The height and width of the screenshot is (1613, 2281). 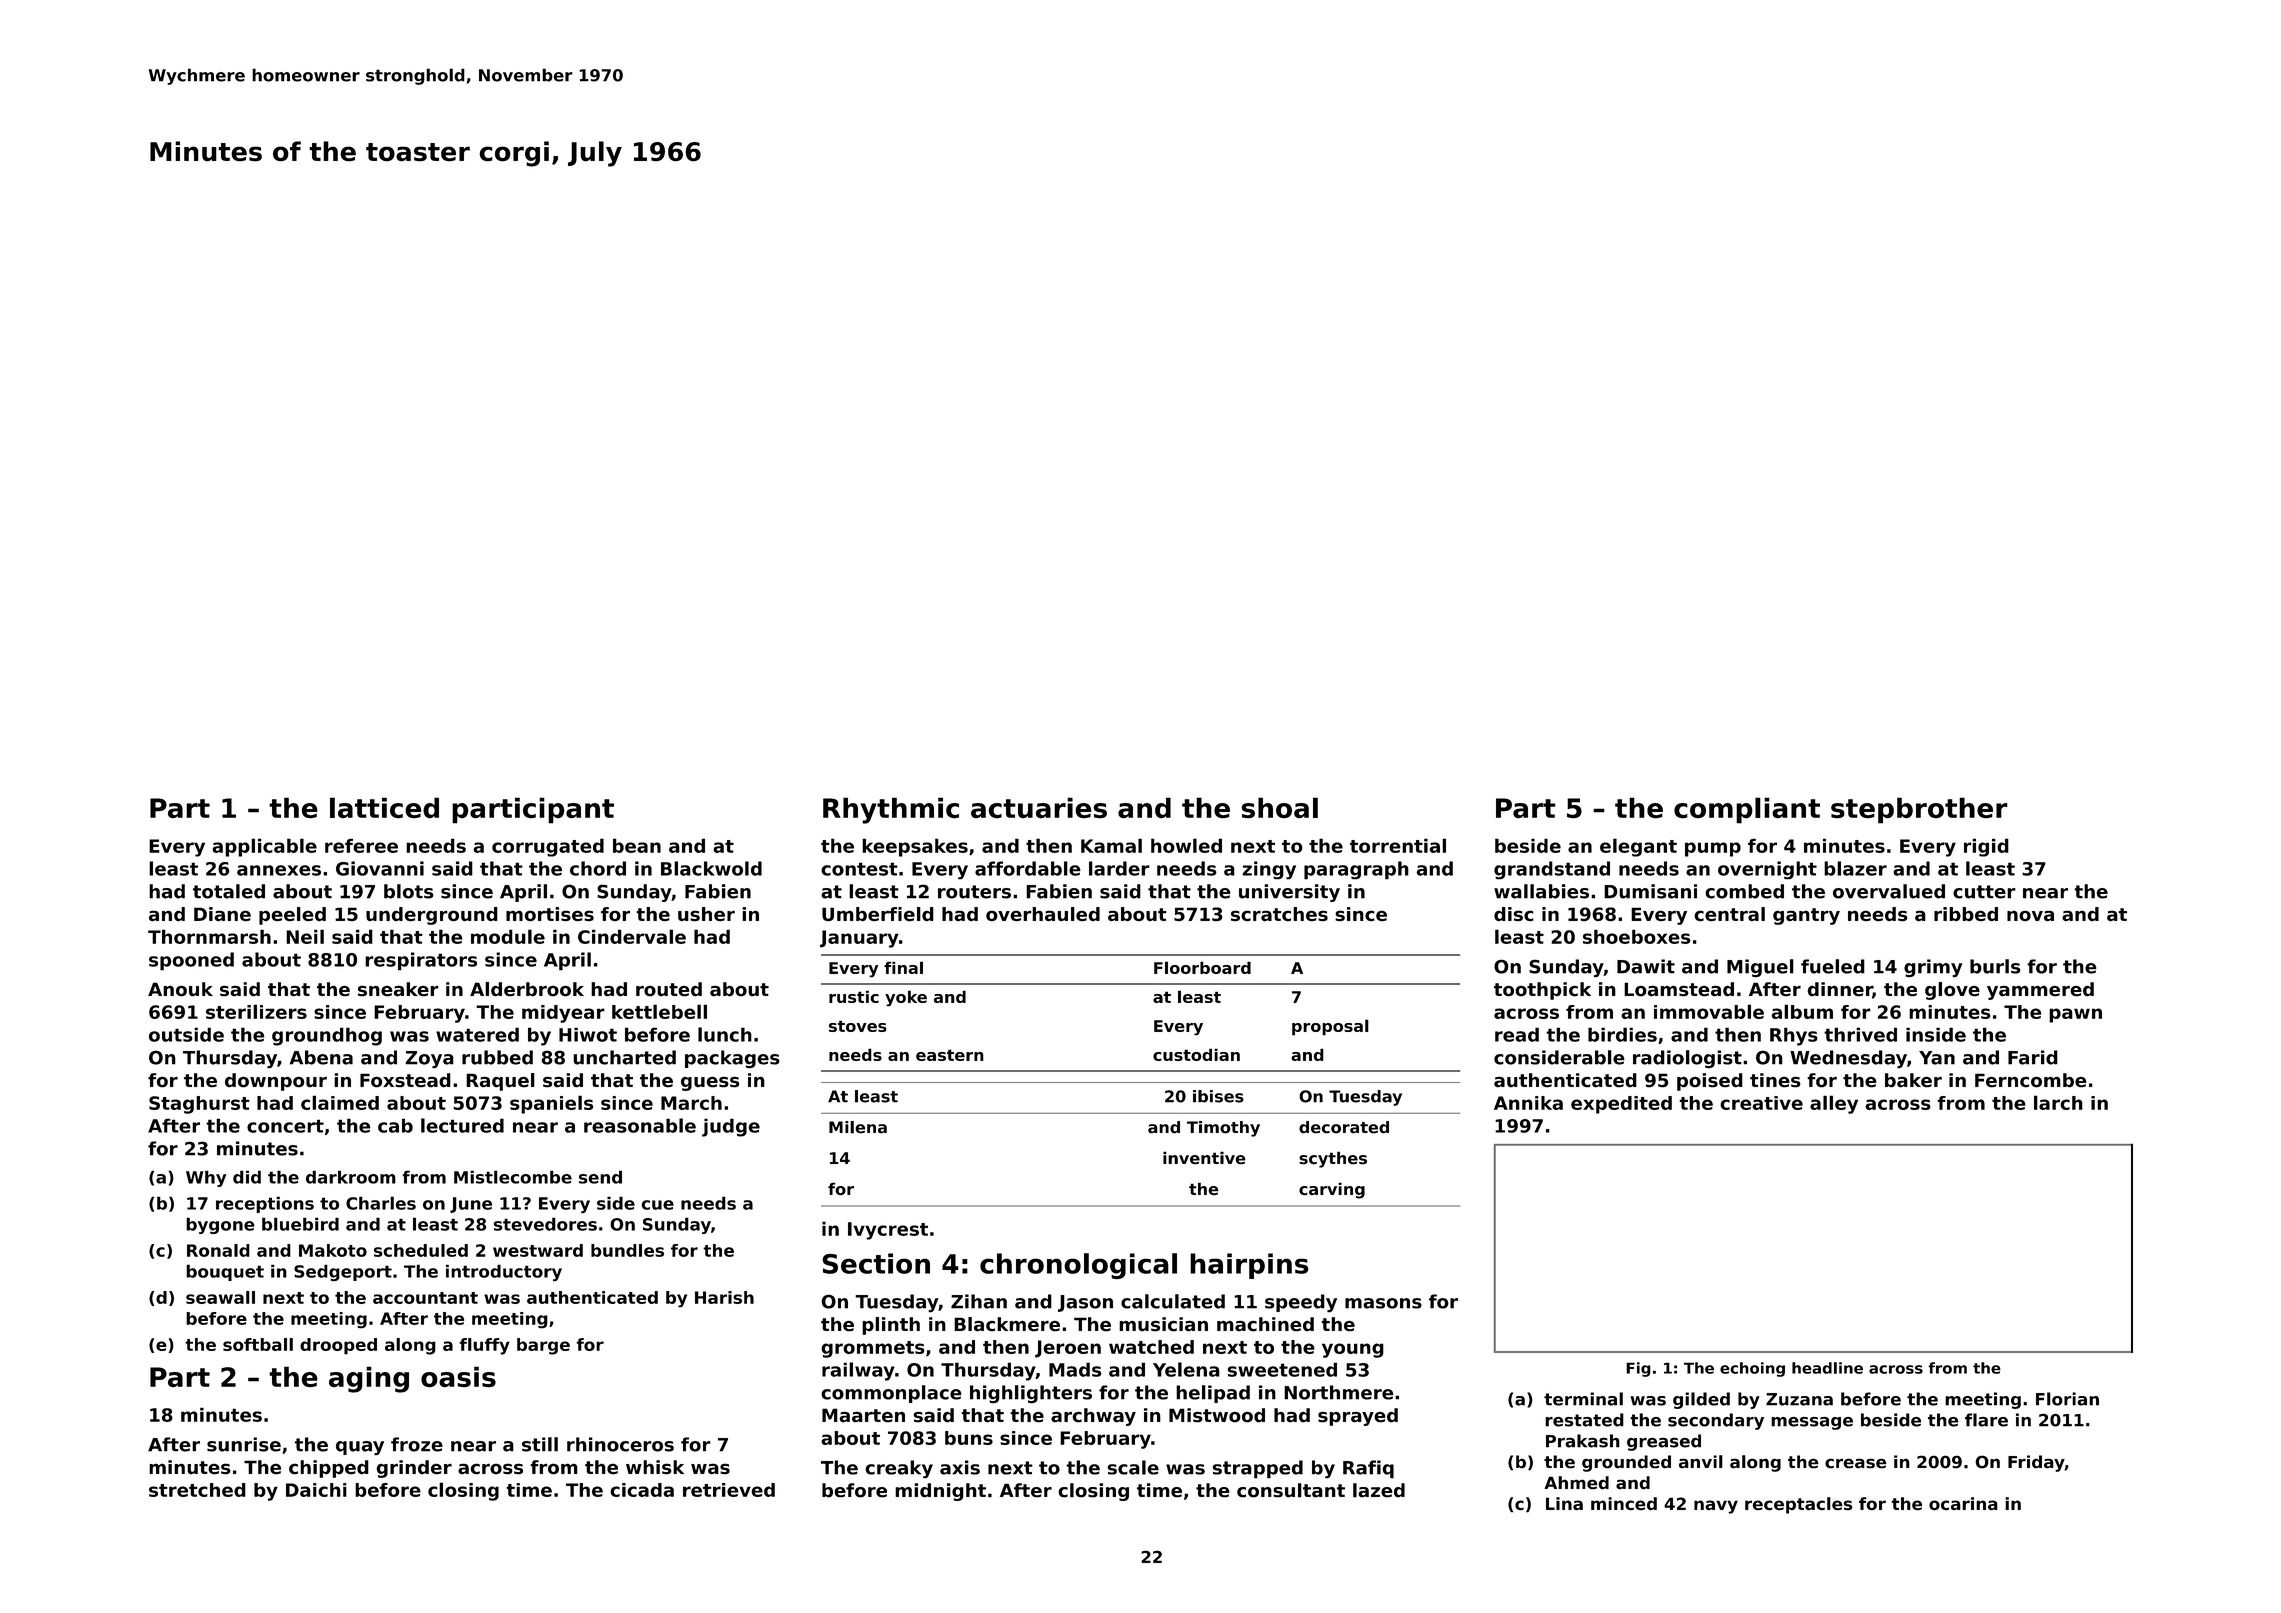 I want to click on chronological, so click(x=1078, y=1266).
